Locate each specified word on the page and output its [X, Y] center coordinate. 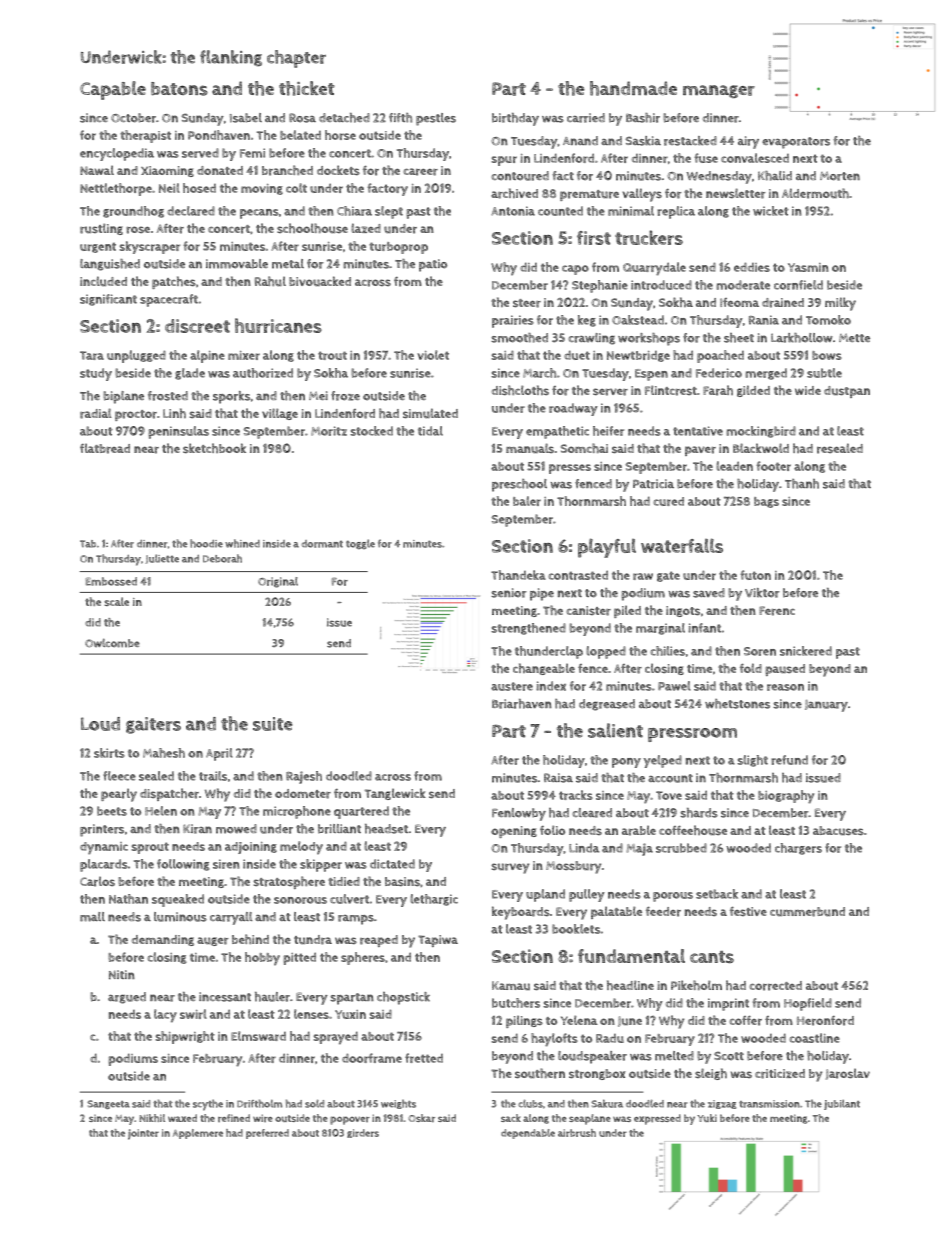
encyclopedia [117, 154]
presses [570, 469]
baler [527, 501]
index [551, 686]
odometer [303, 794]
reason [785, 687]
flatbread [105, 448]
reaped [379, 941]
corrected [775, 986]
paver [700, 451]
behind [250, 939]
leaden [734, 466]
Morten [840, 176]
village [280, 414]
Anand [580, 140]
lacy [165, 1016]
